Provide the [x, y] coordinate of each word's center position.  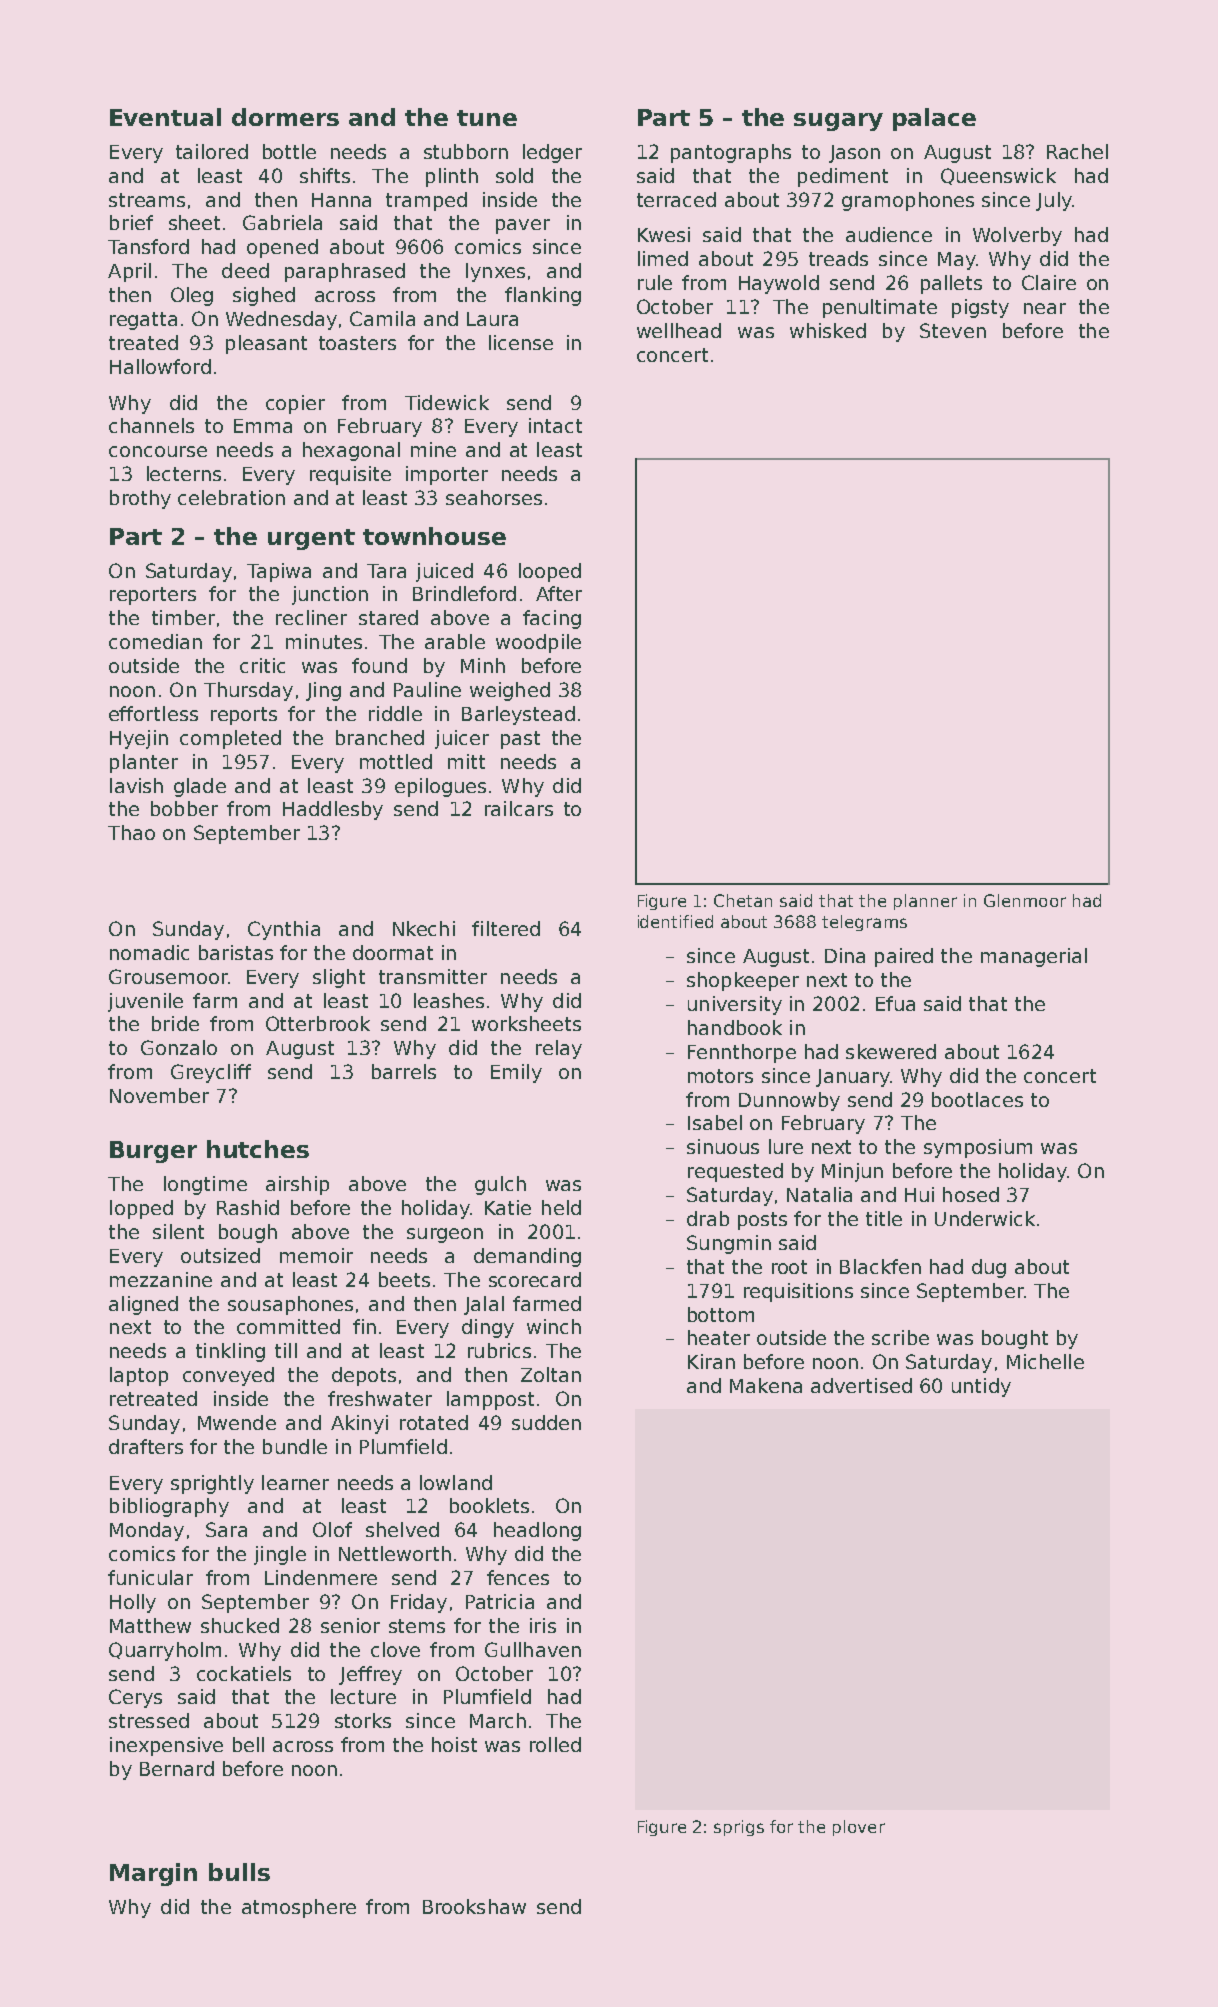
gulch [500, 1185]
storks [363, 1720]
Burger [153, 1152]
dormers [285, 117]
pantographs [731, 153]
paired [904, 957]
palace [934, 119]
